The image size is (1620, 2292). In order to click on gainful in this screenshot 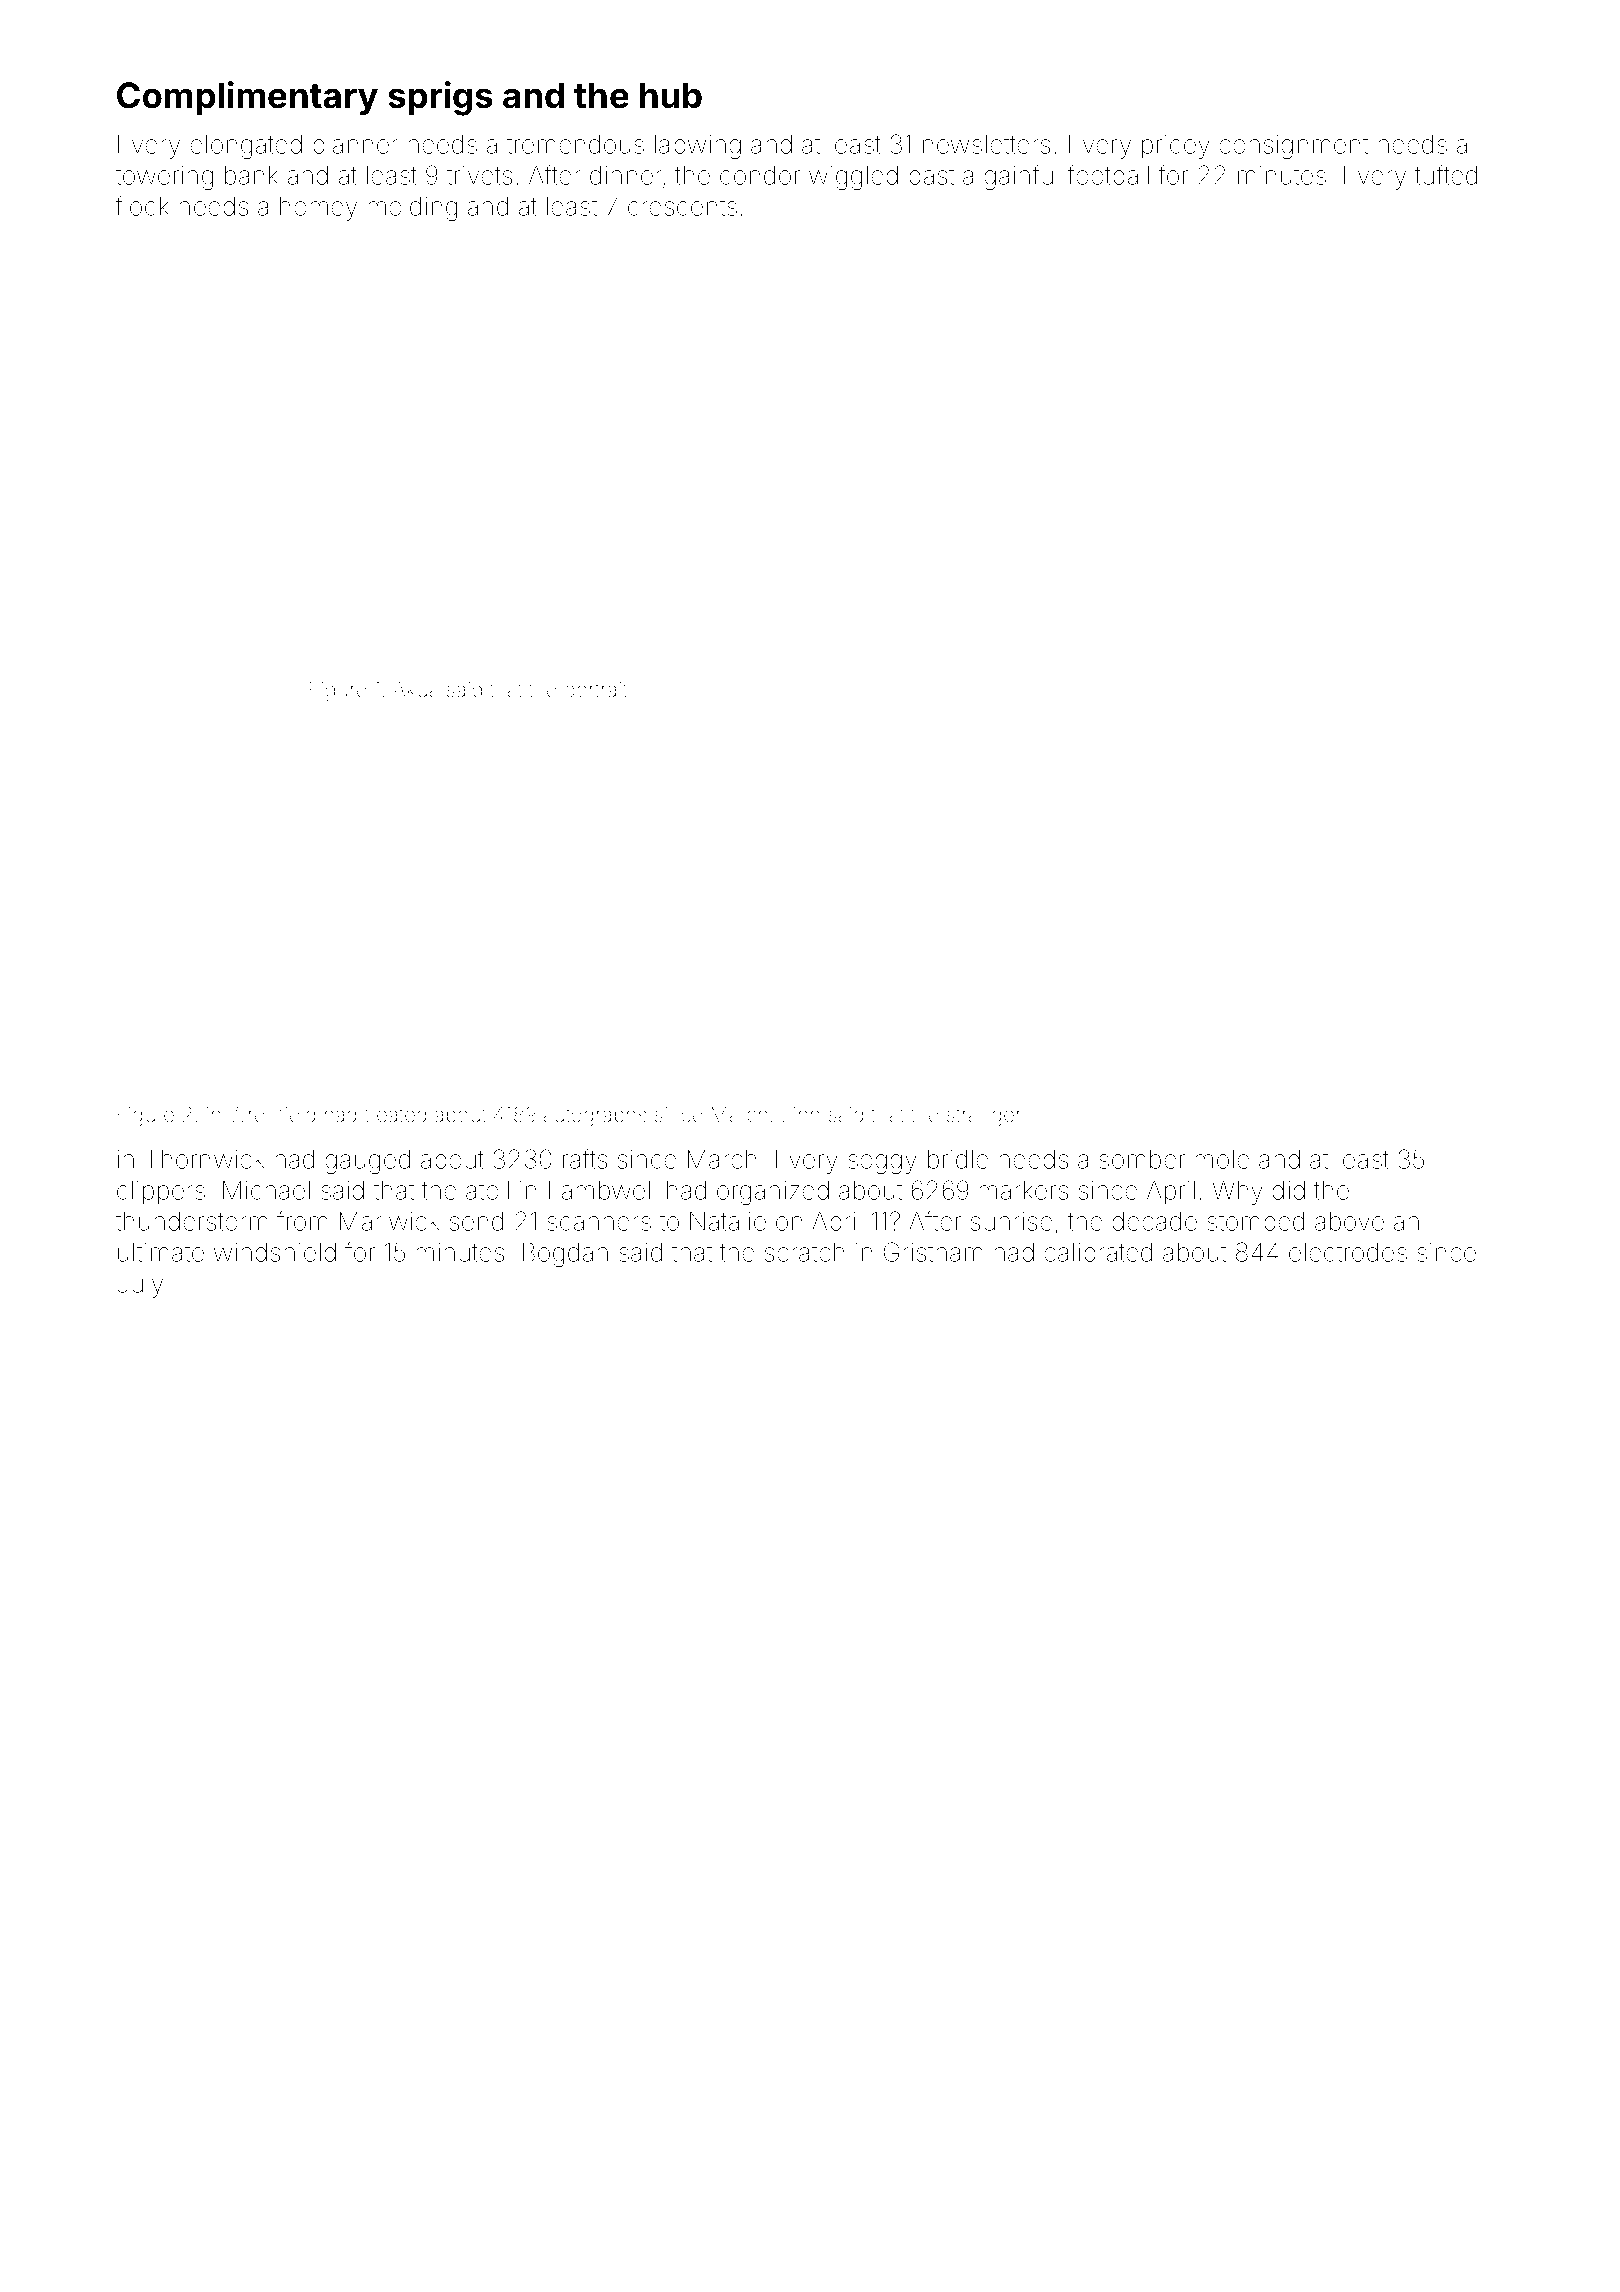, I will do `click(1021, 177)`.
